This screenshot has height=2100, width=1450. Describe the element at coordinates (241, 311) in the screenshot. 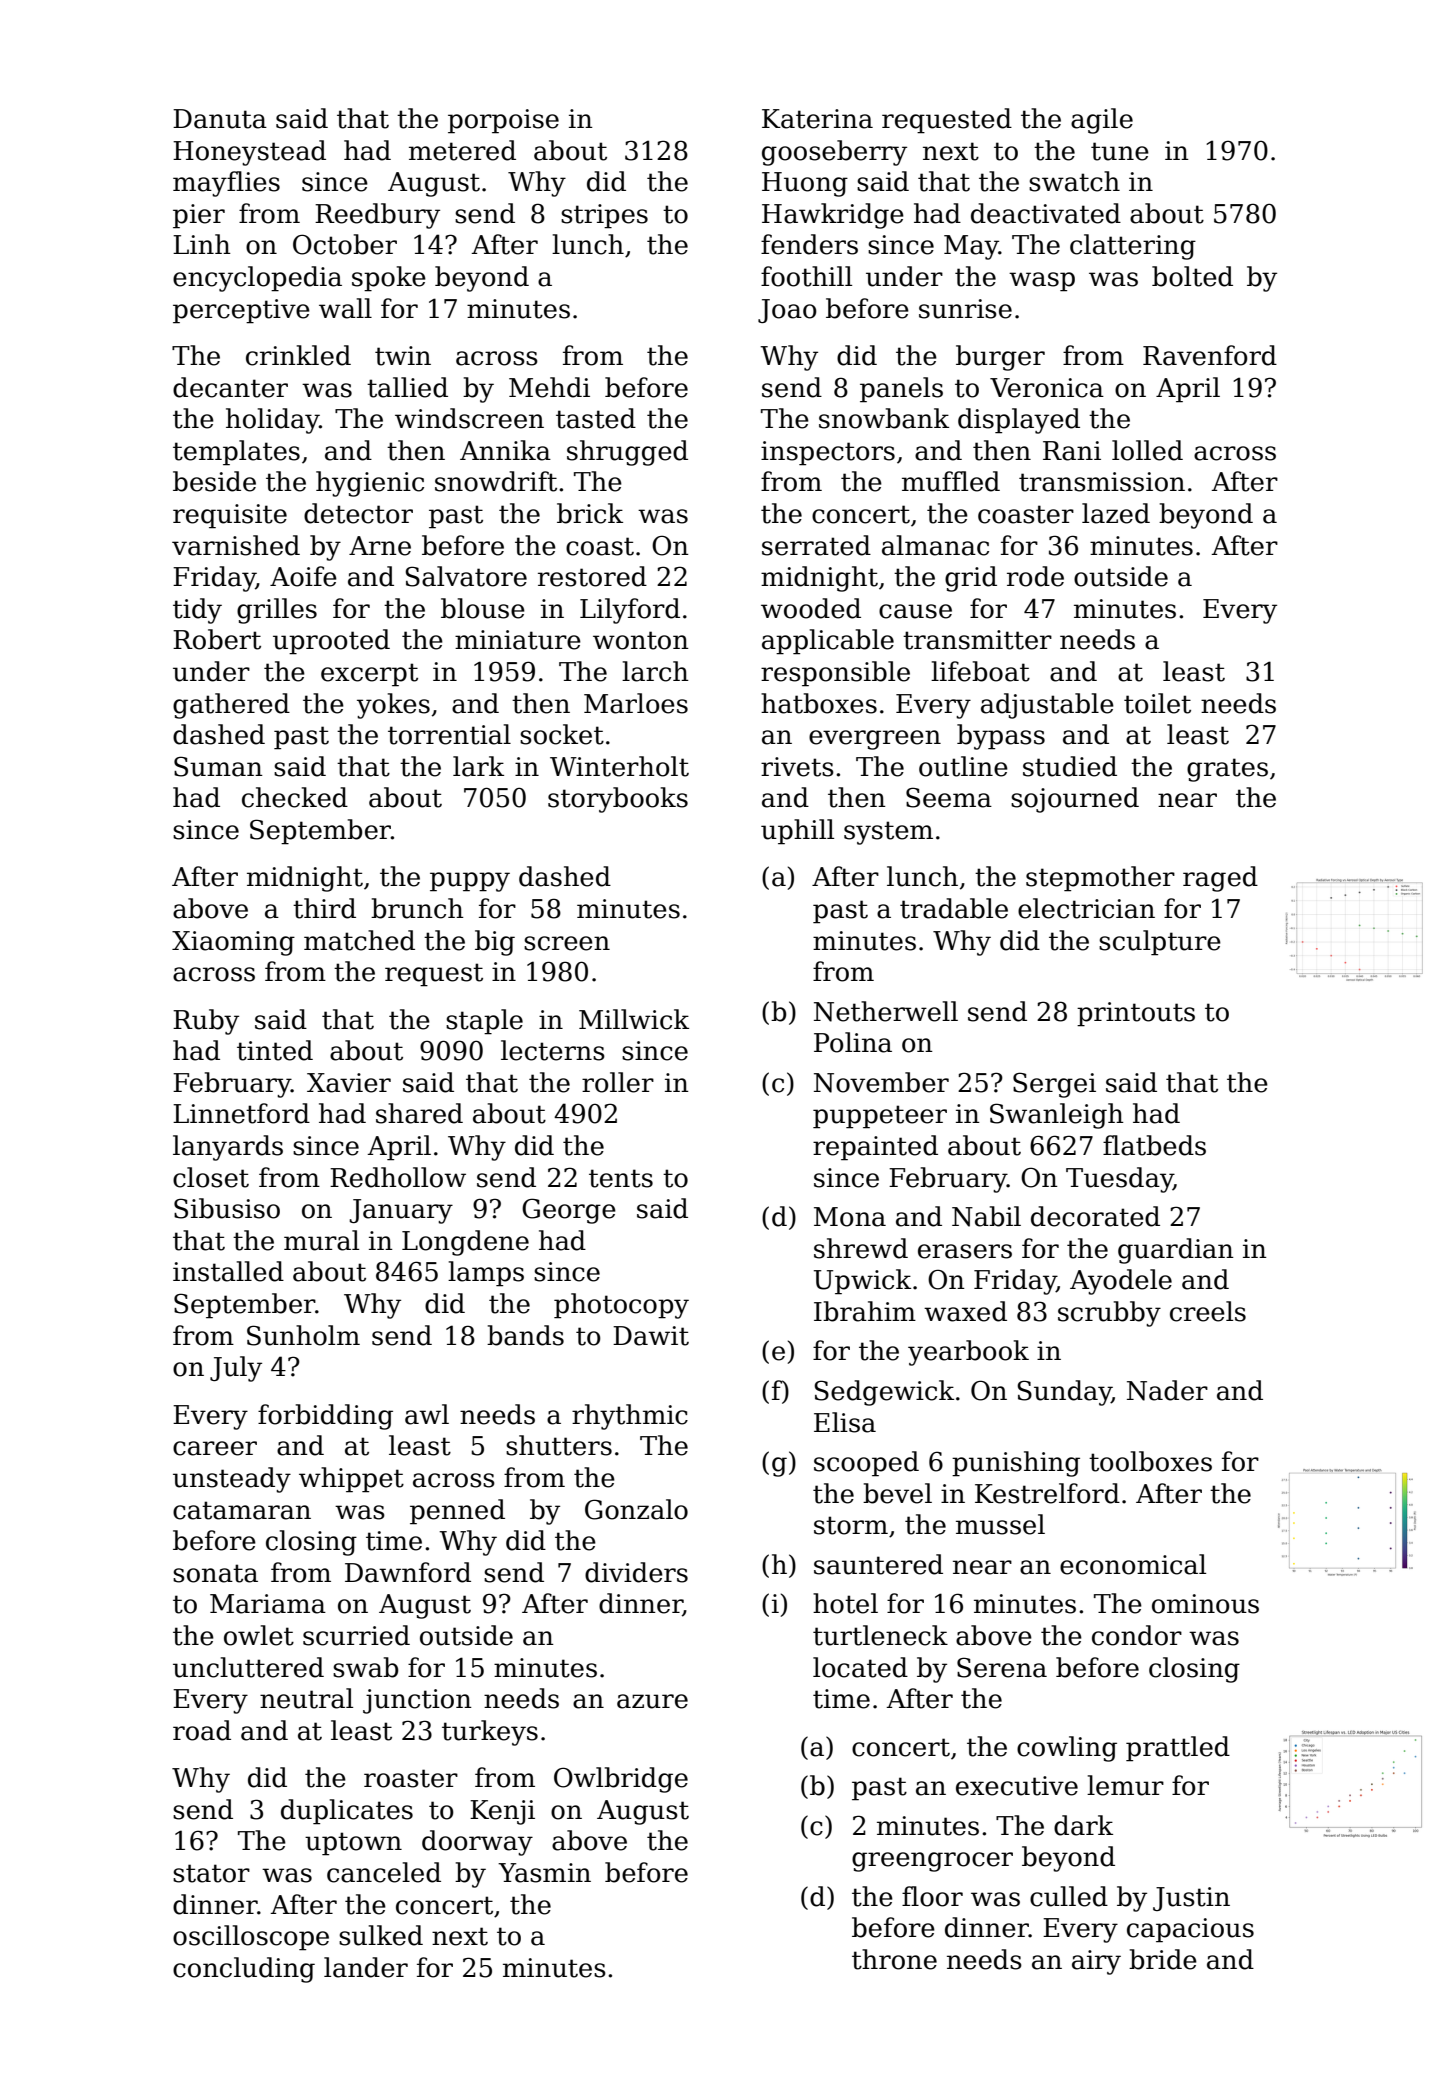

I see `perceptive` at that location.
